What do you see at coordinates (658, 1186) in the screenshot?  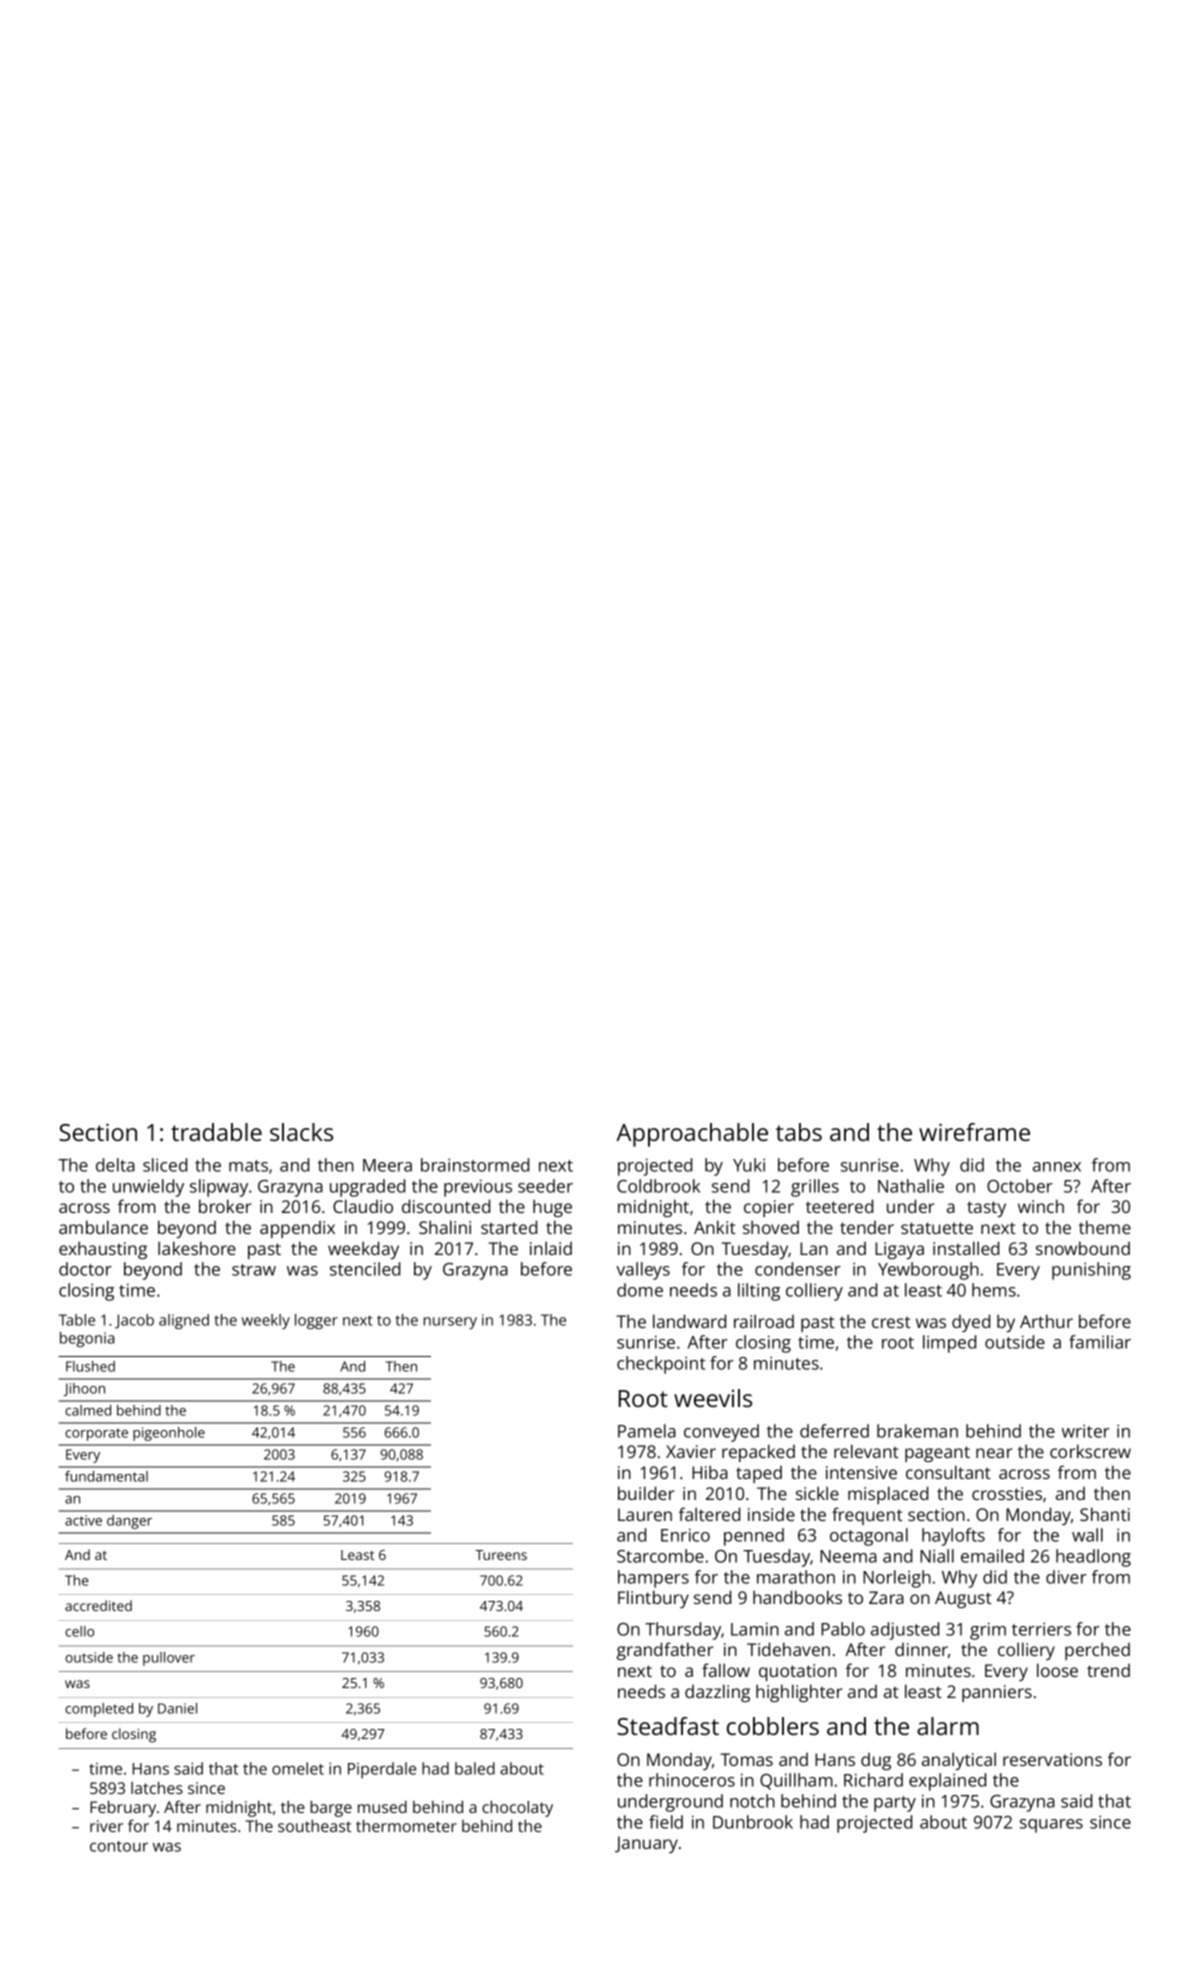 I see `Coldbrook` at bounding box center [658, 1186].
